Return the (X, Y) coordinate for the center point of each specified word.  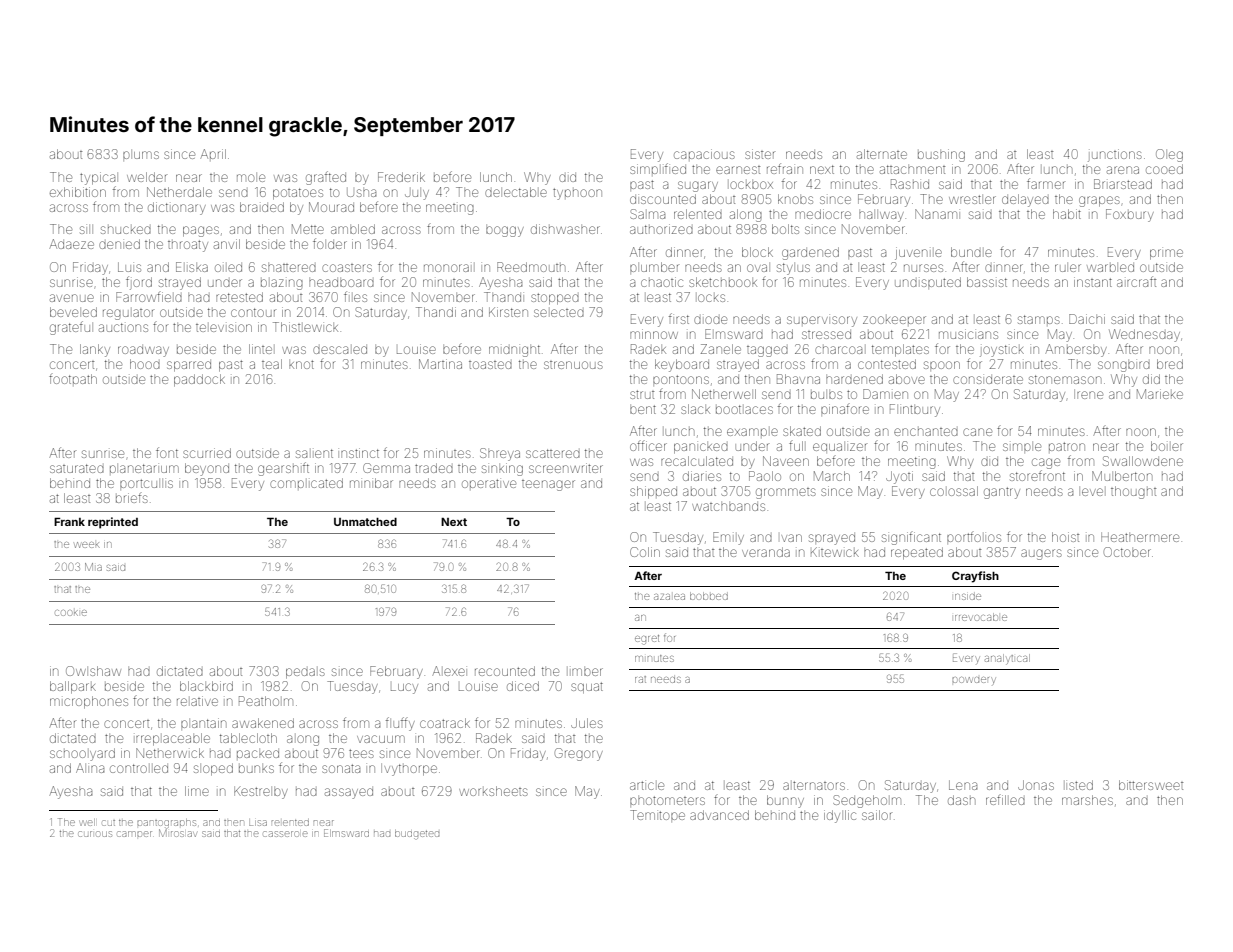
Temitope (657, 815)
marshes (1087, 800)
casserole (286, 834)
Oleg (1169, 155)
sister (760, 154)
